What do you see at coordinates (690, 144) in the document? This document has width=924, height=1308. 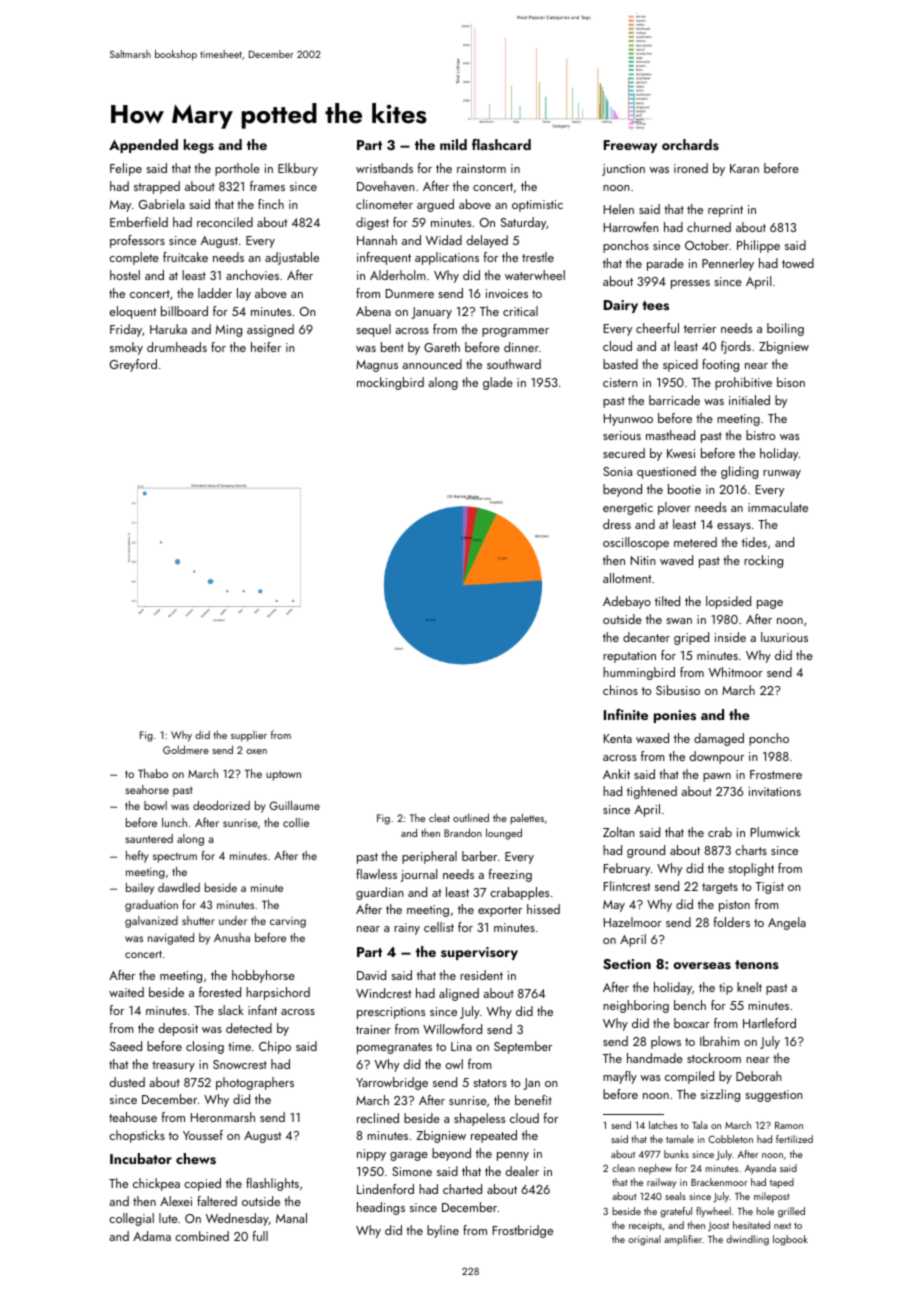 I see `orchards` at bounding box center [690, 144].
